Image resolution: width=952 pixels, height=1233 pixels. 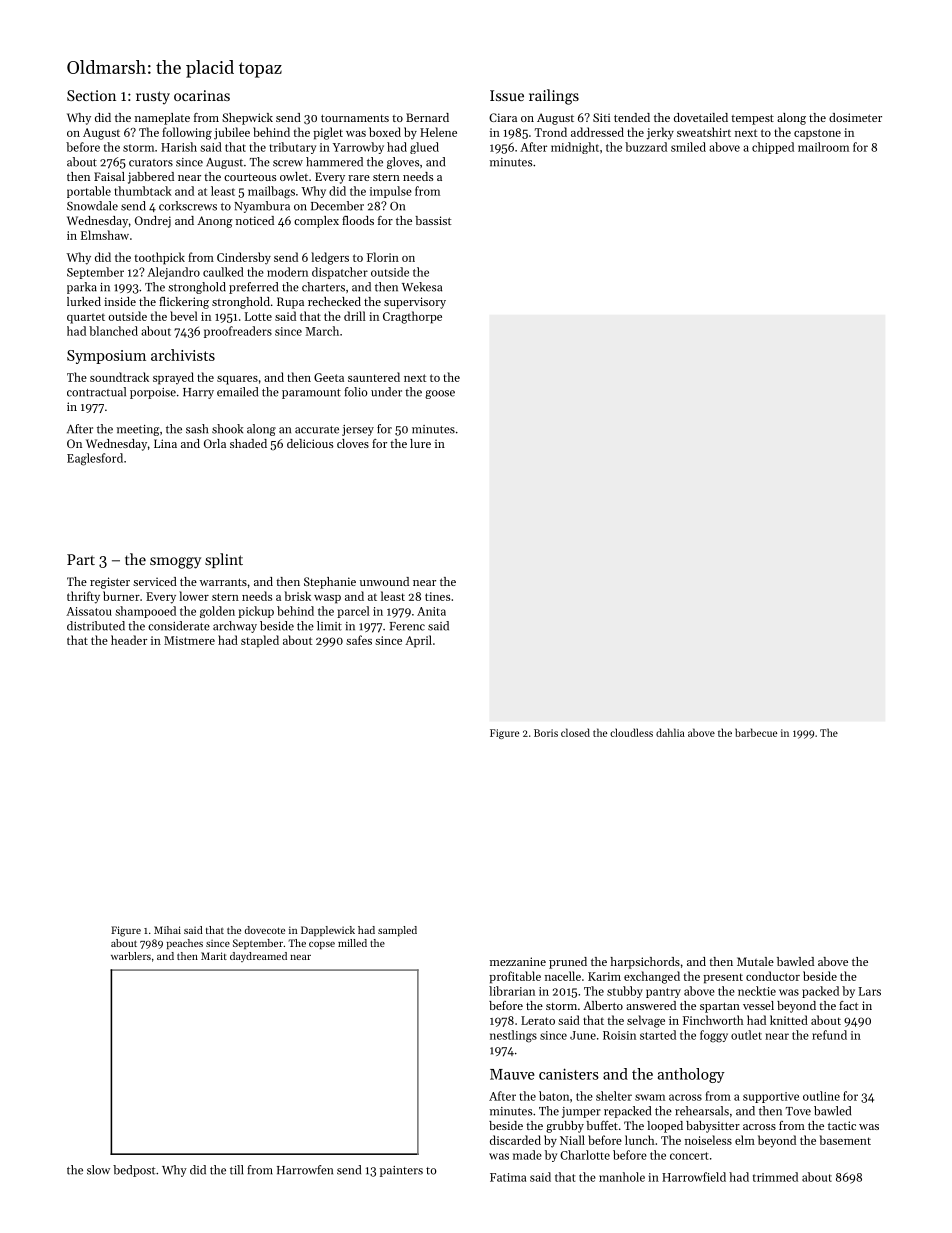 I want to click on Lars, so click(x=870, y=991).
